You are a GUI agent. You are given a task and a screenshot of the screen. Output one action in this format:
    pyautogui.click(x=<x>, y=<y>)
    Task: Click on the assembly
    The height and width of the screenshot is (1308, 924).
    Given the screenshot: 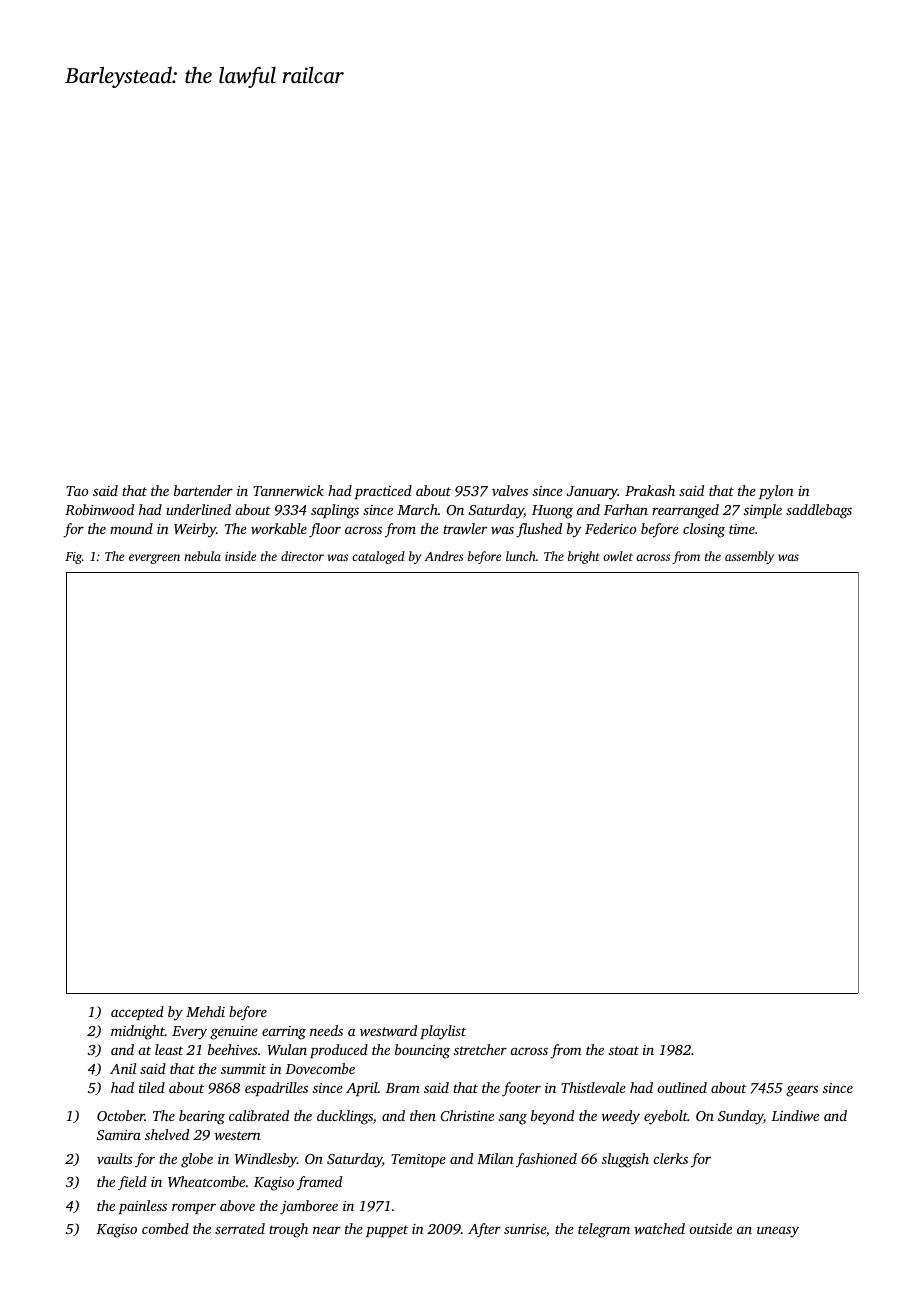 What is the action you would take?
    pyautogui.click(x=749, y=557)
